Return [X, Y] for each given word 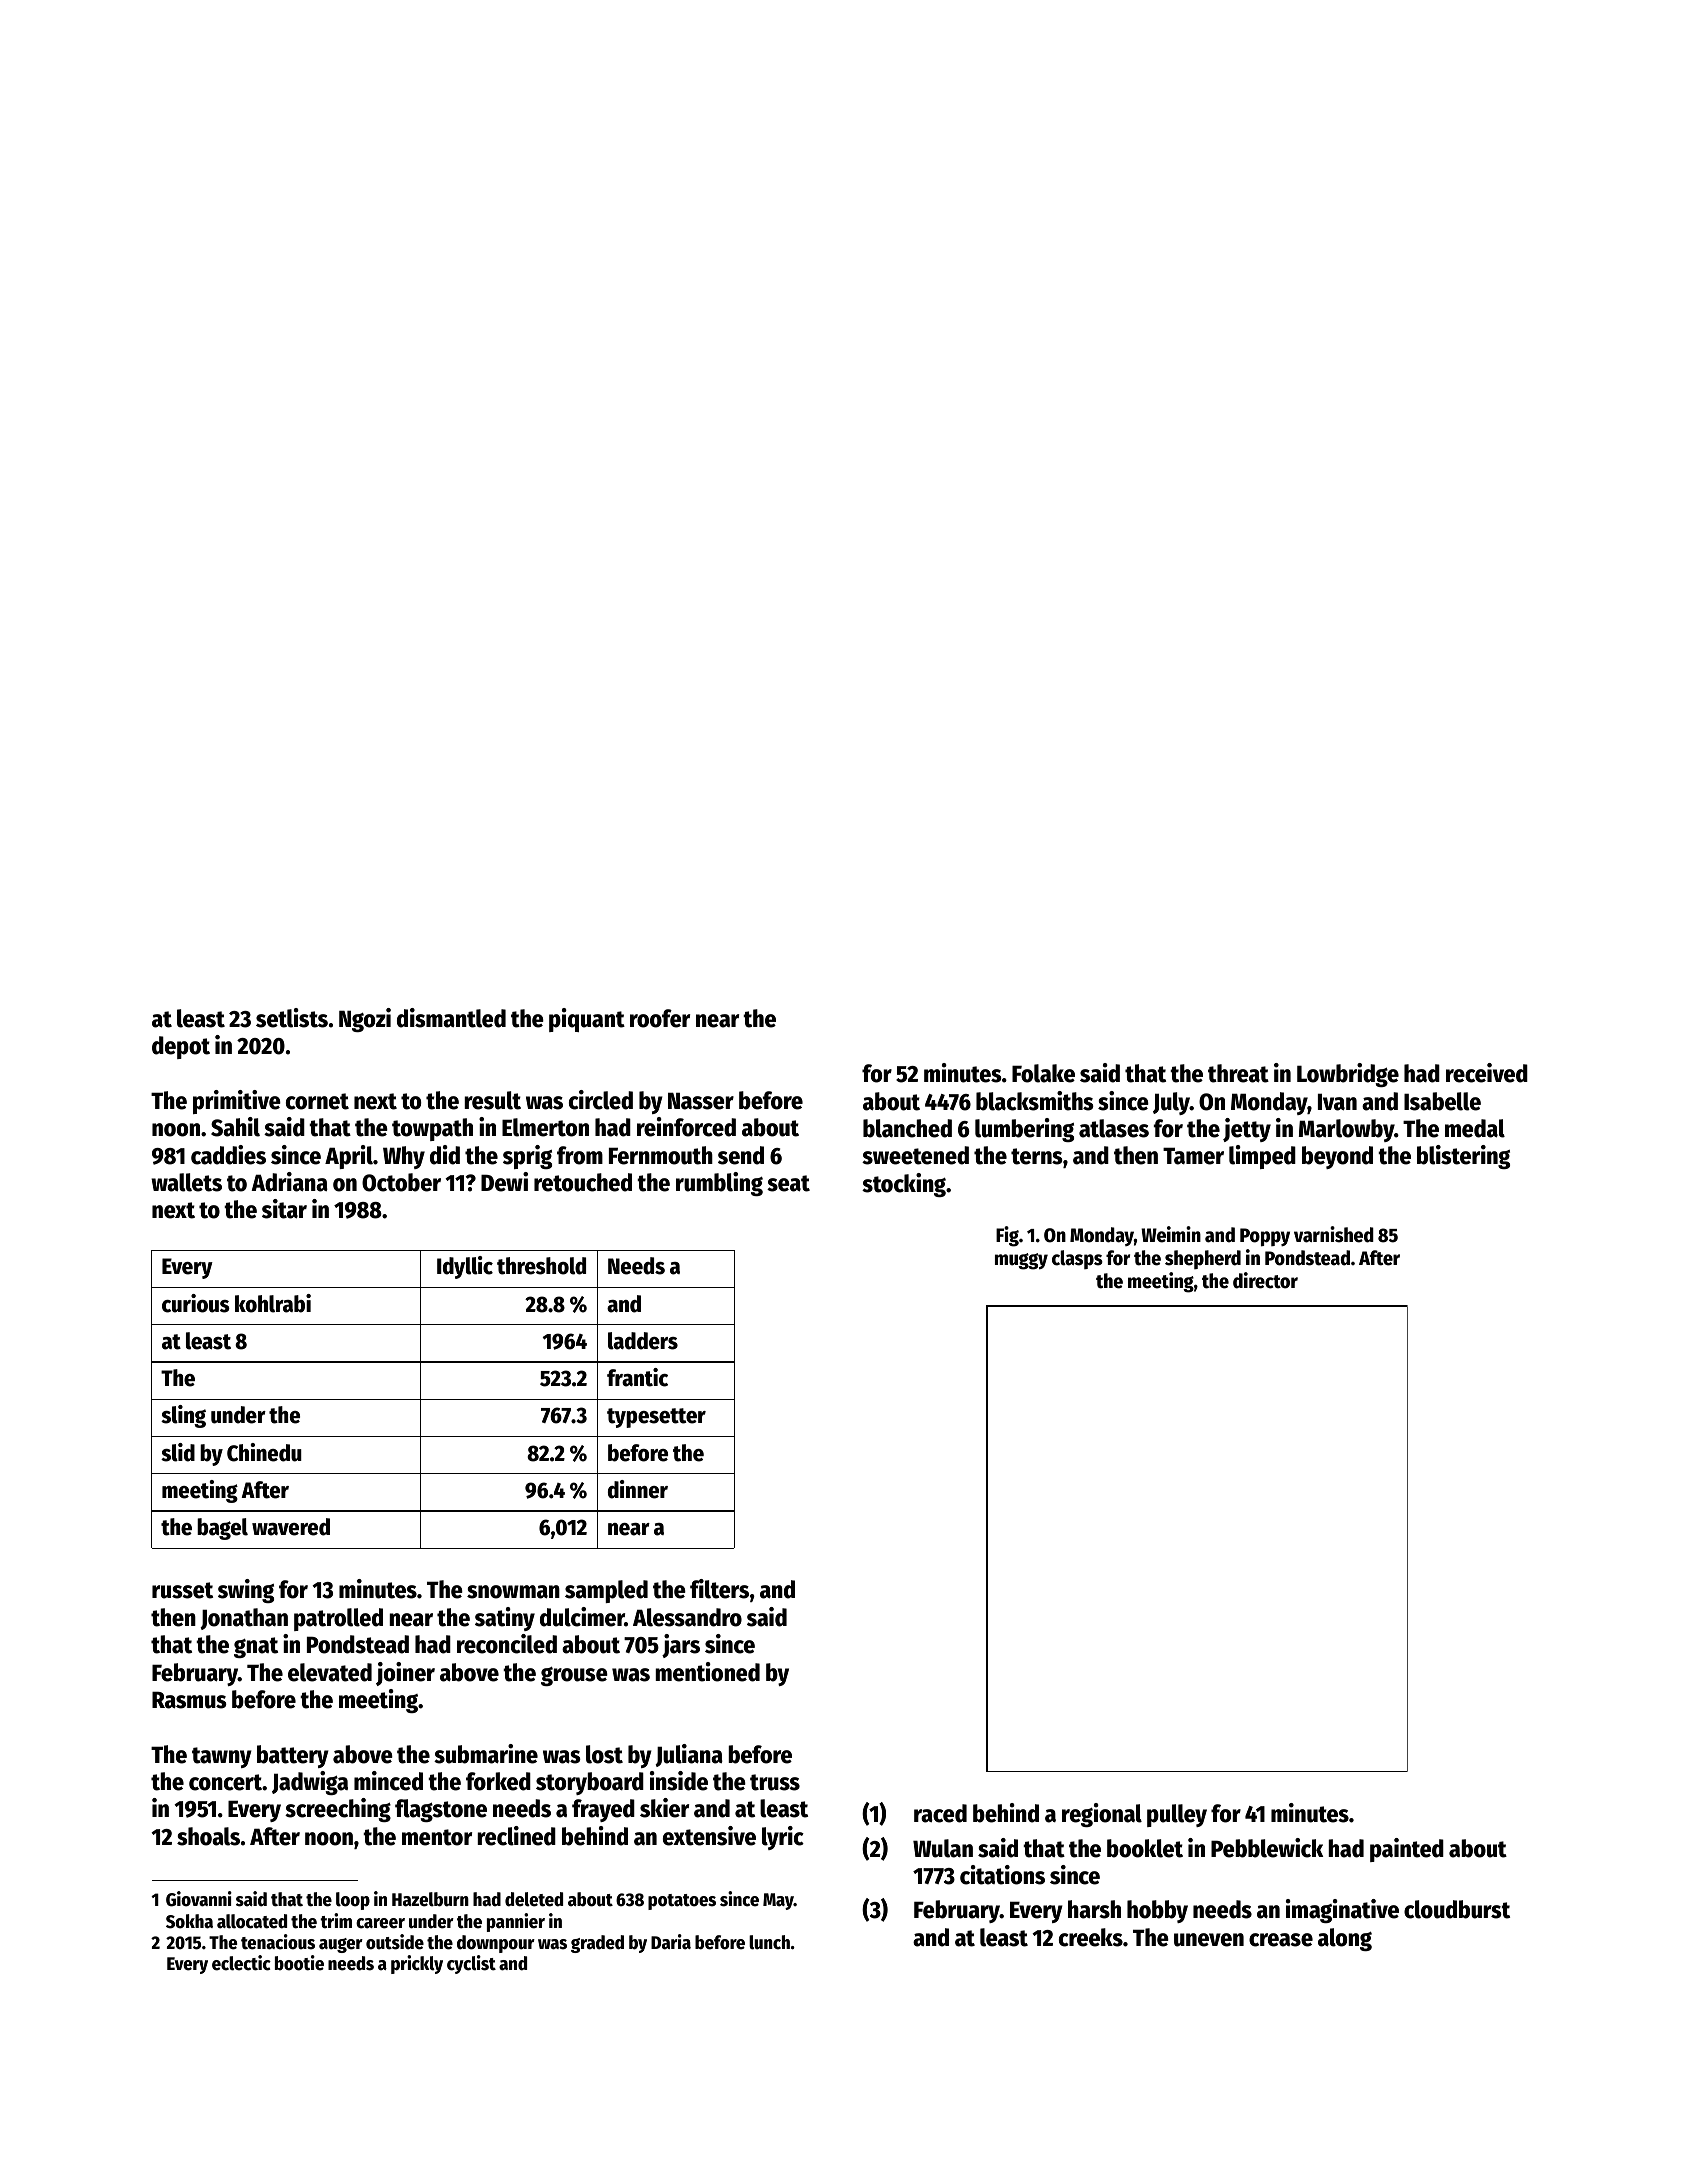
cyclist [471, 1964]
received [1487, 1073]
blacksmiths [1035, 1101]
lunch [769, 1942]
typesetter [656, 1418]
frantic [637, 1377]
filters [719, 1589]
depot [181, 1047]
